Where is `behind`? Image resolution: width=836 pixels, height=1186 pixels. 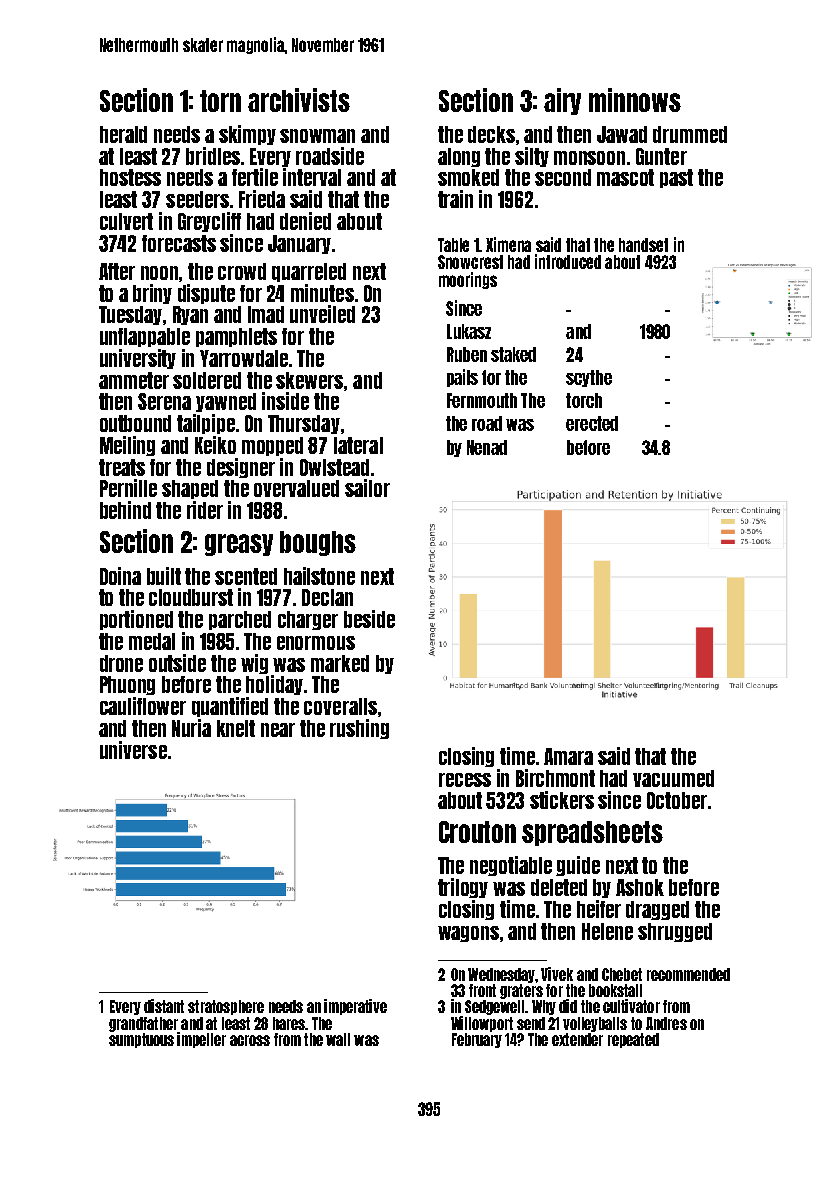 behind is located at coordinates (125, 510).
